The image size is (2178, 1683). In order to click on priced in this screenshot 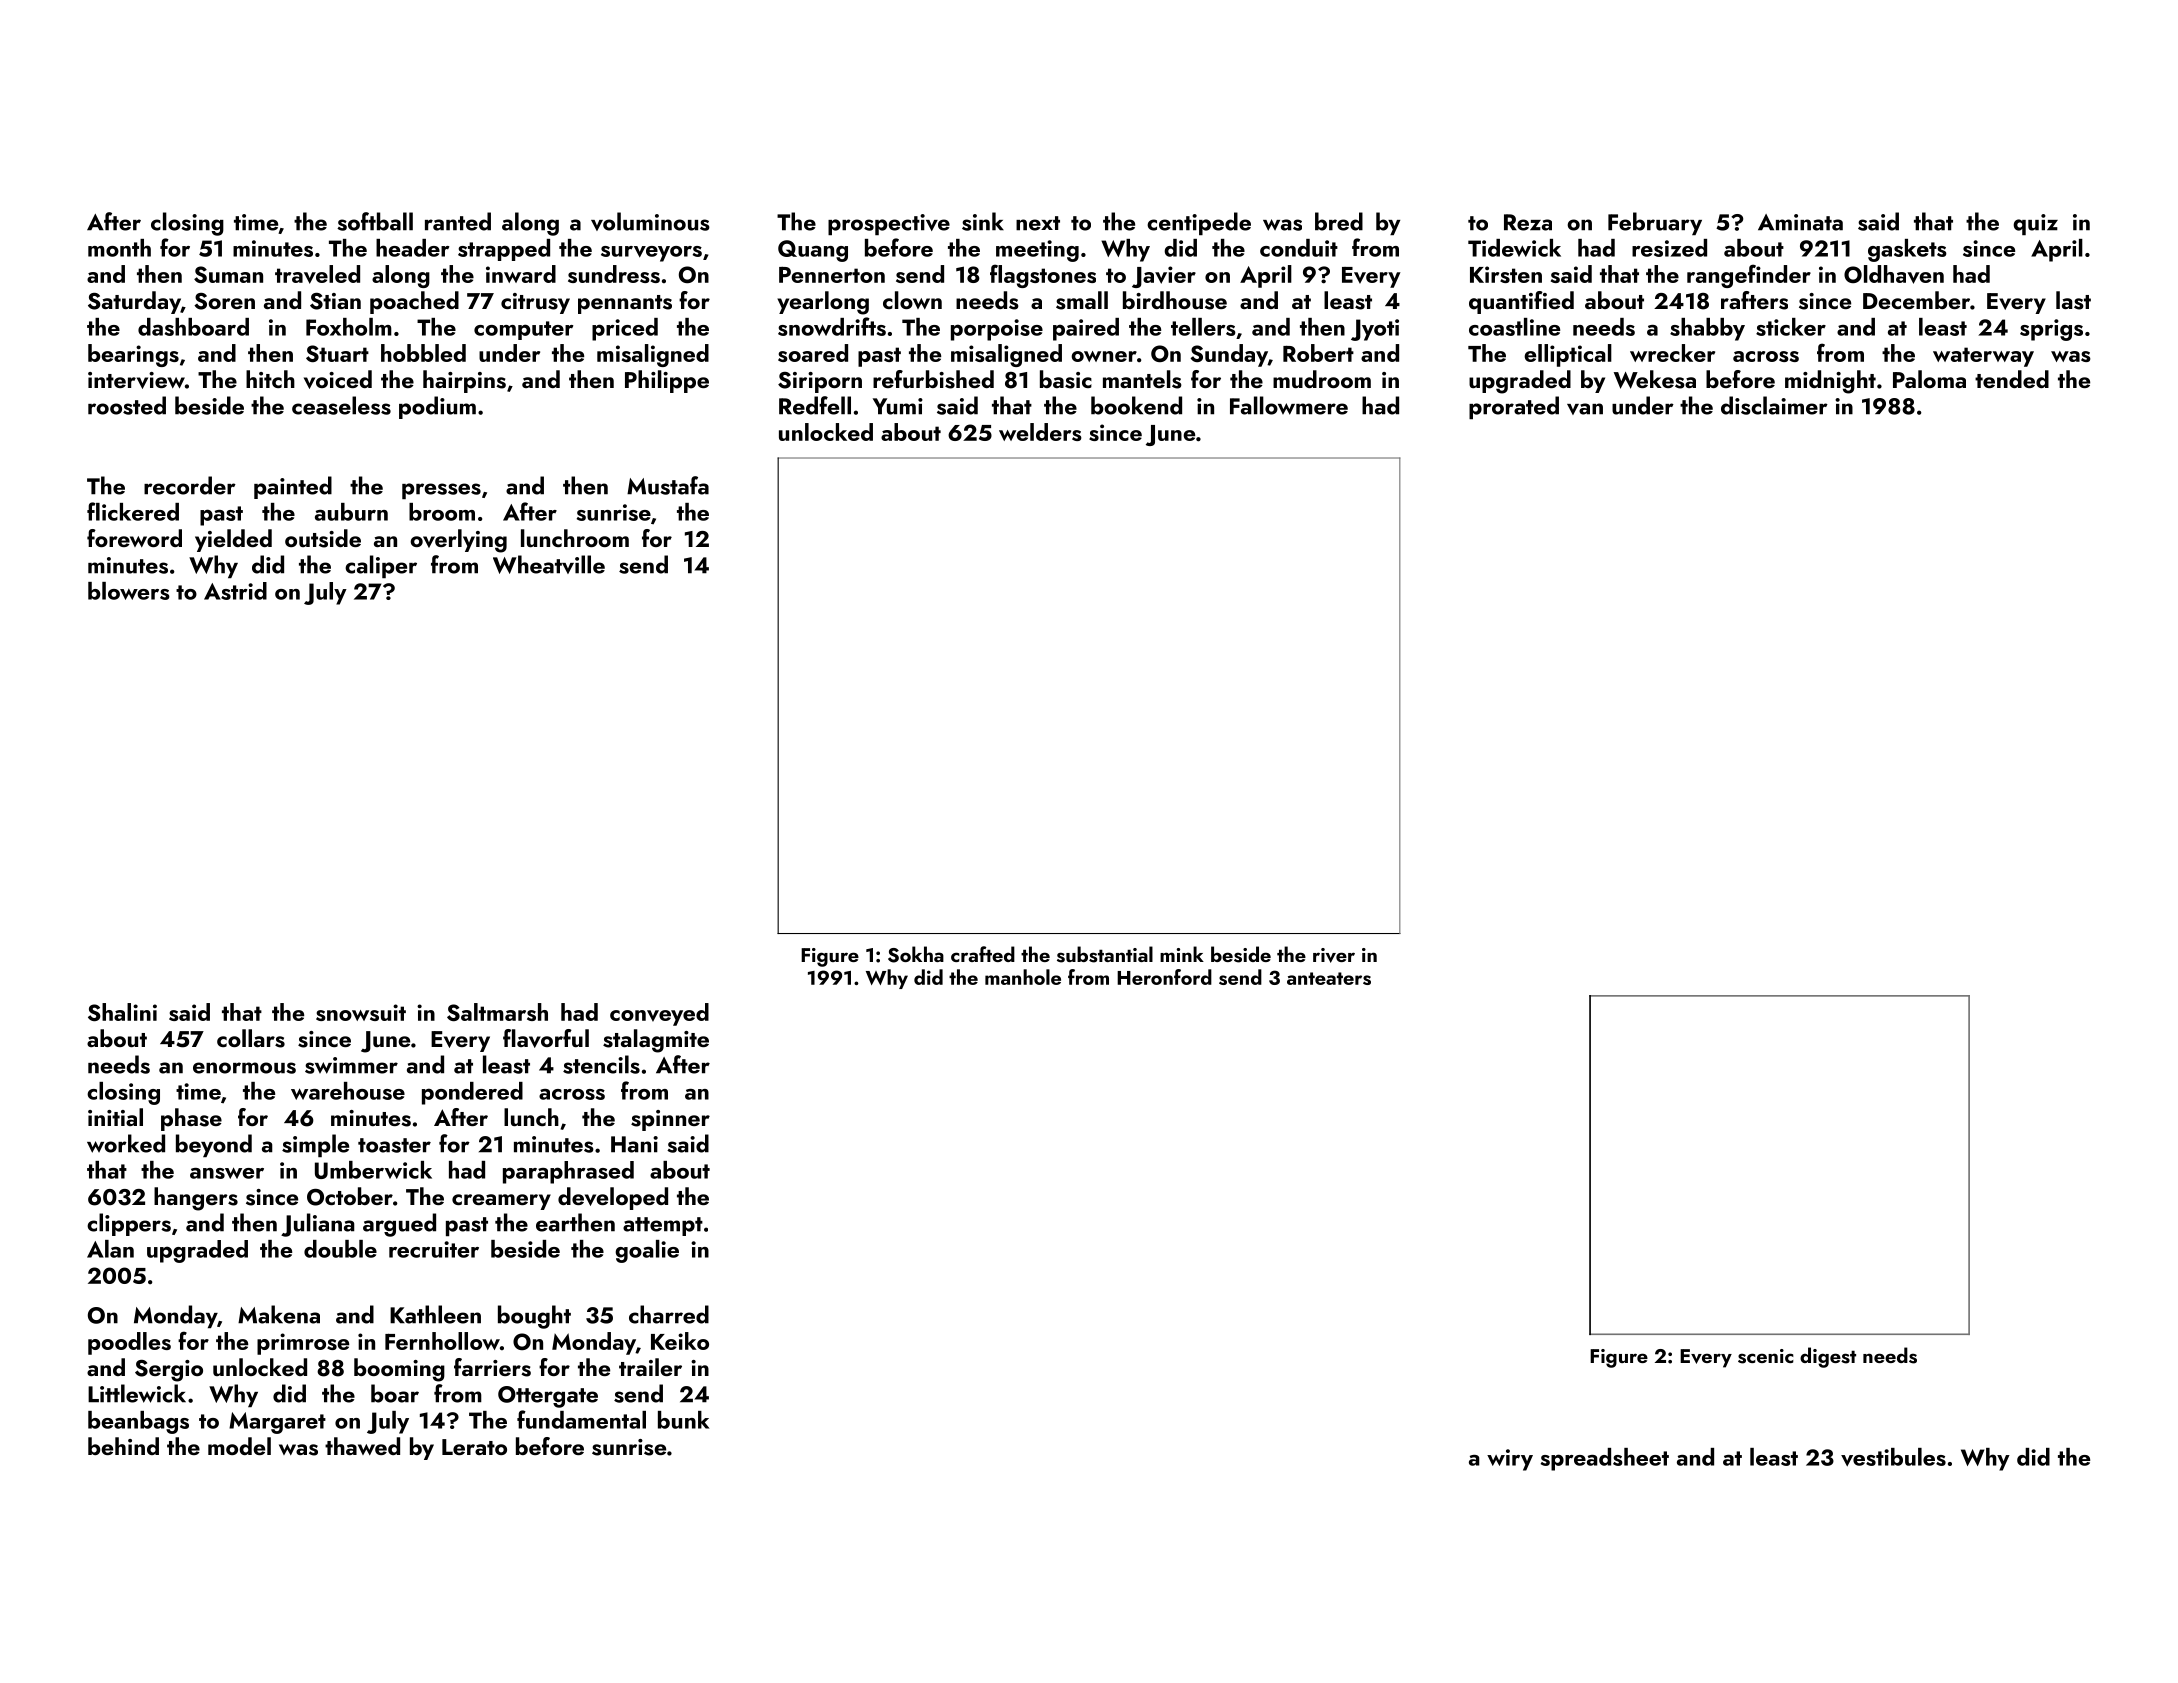, I will do `click(625, 329)`.
